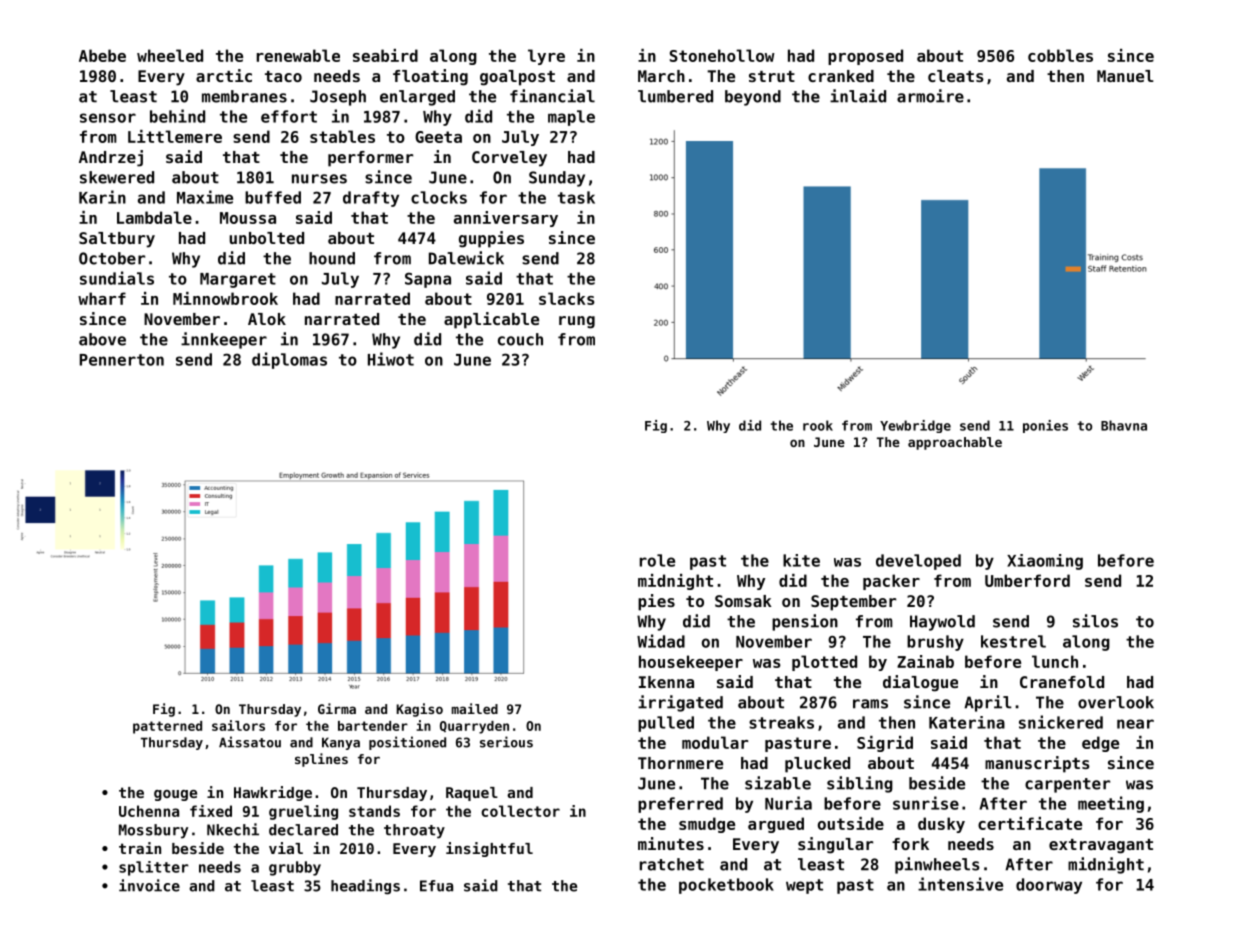 This document has height=952, width=1233. I want to click on lumbered, so click(675, 96).
